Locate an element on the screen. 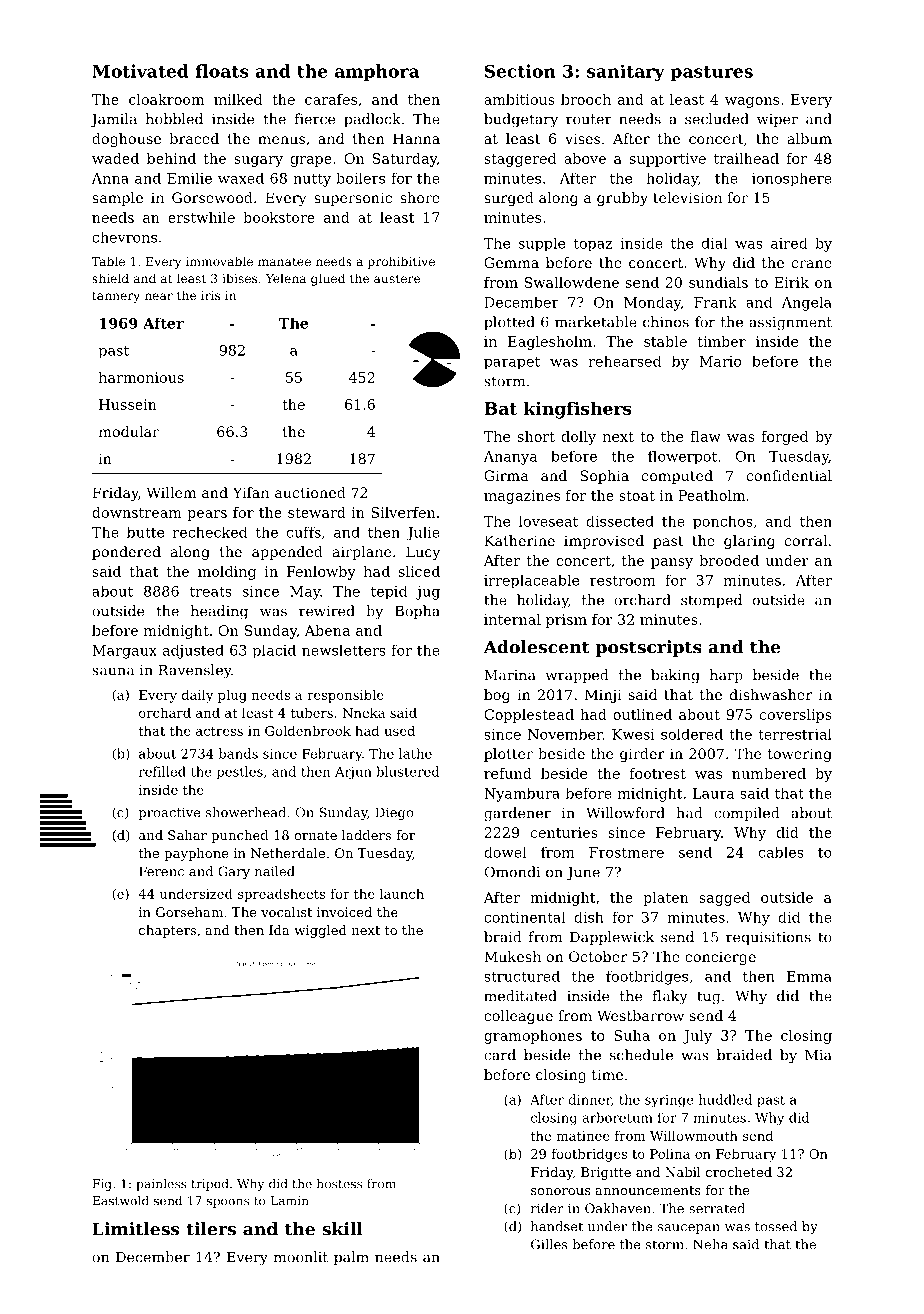  concierge is located at coordinates (720, 958).
